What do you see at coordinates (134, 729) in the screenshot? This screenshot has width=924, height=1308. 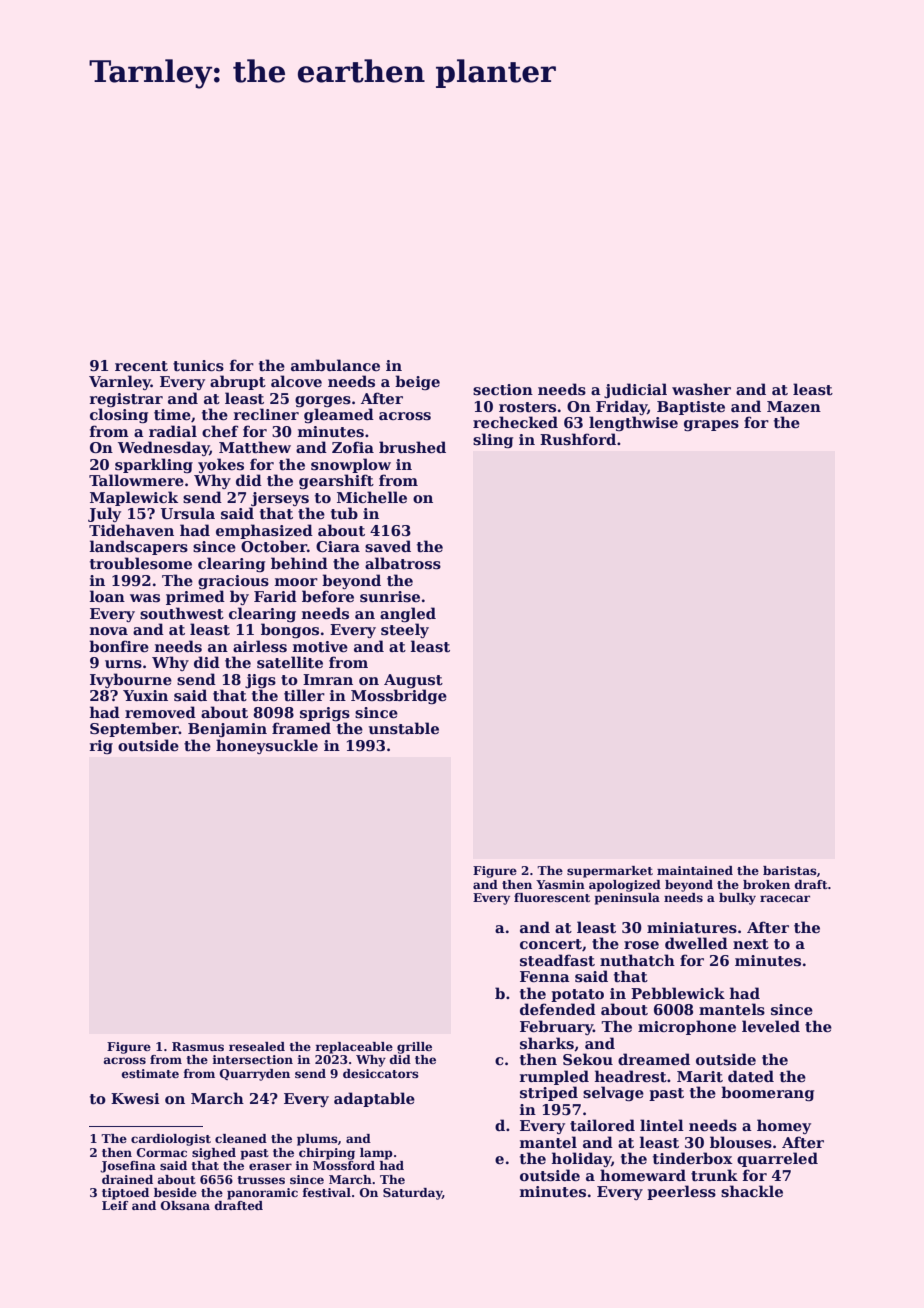 I see `September` at bounding box center [134, 729].
